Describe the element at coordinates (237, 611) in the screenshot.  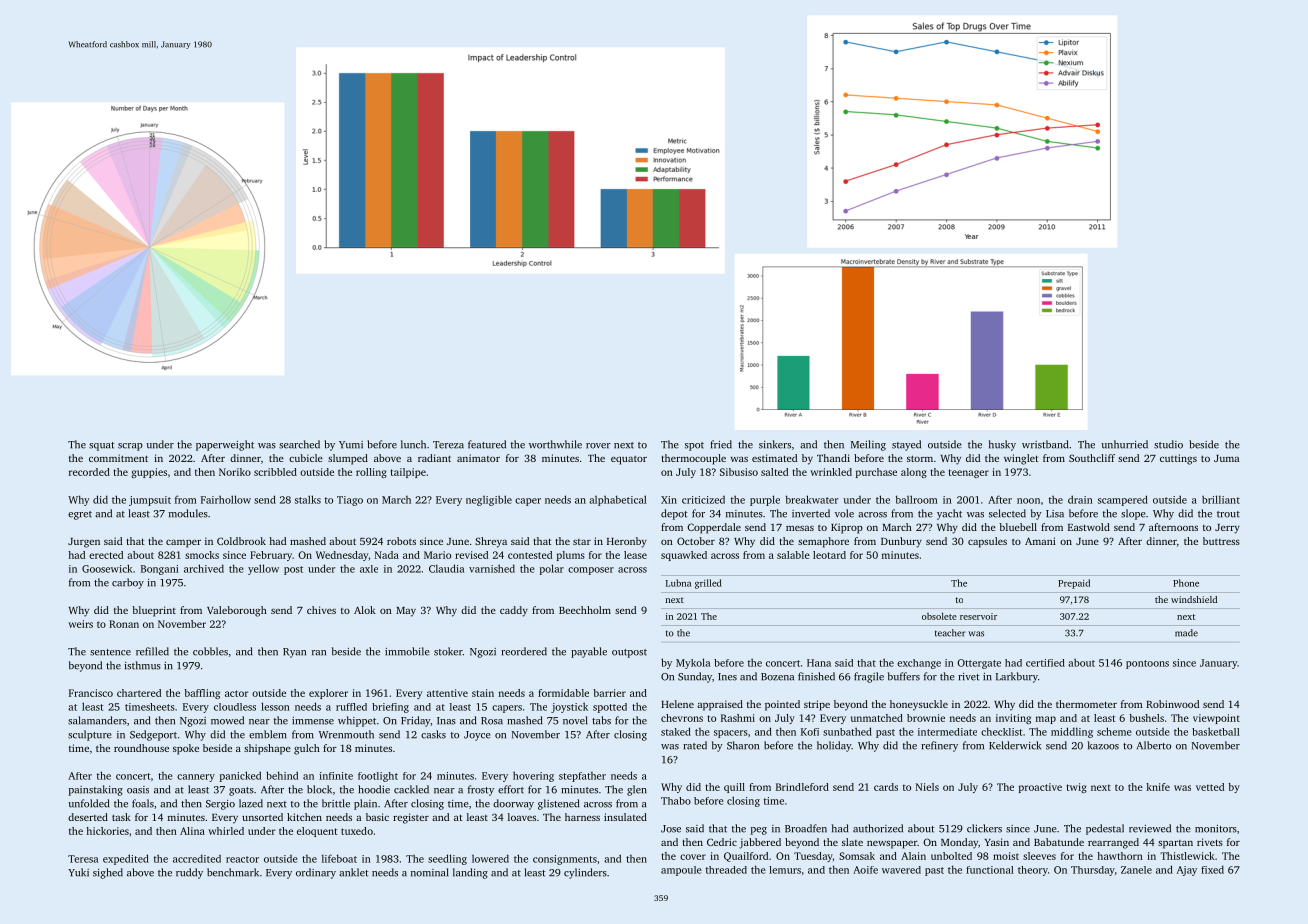
I see `Valeborough` at that location.
